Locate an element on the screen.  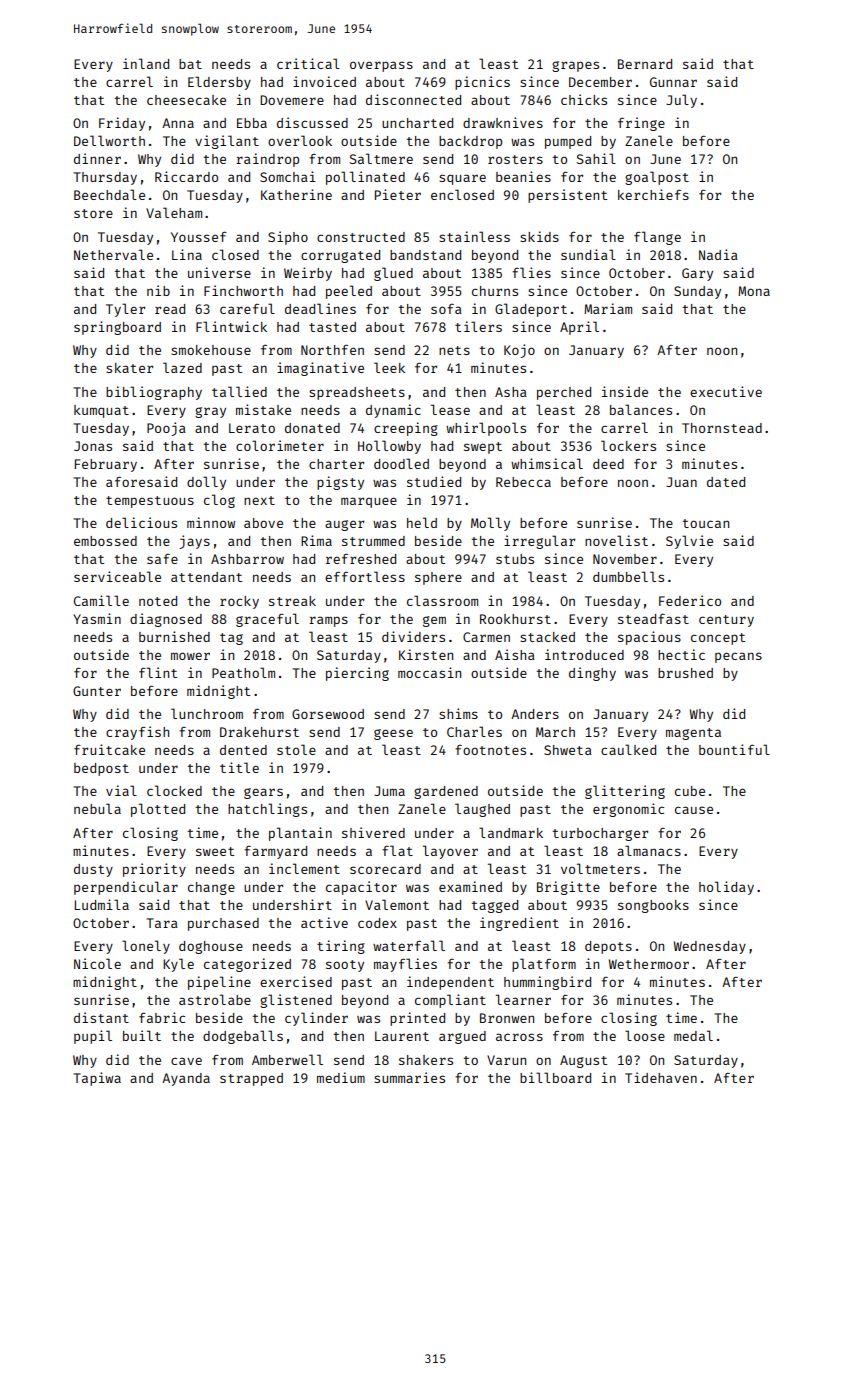
executive is located at coordinates (726, 391).
